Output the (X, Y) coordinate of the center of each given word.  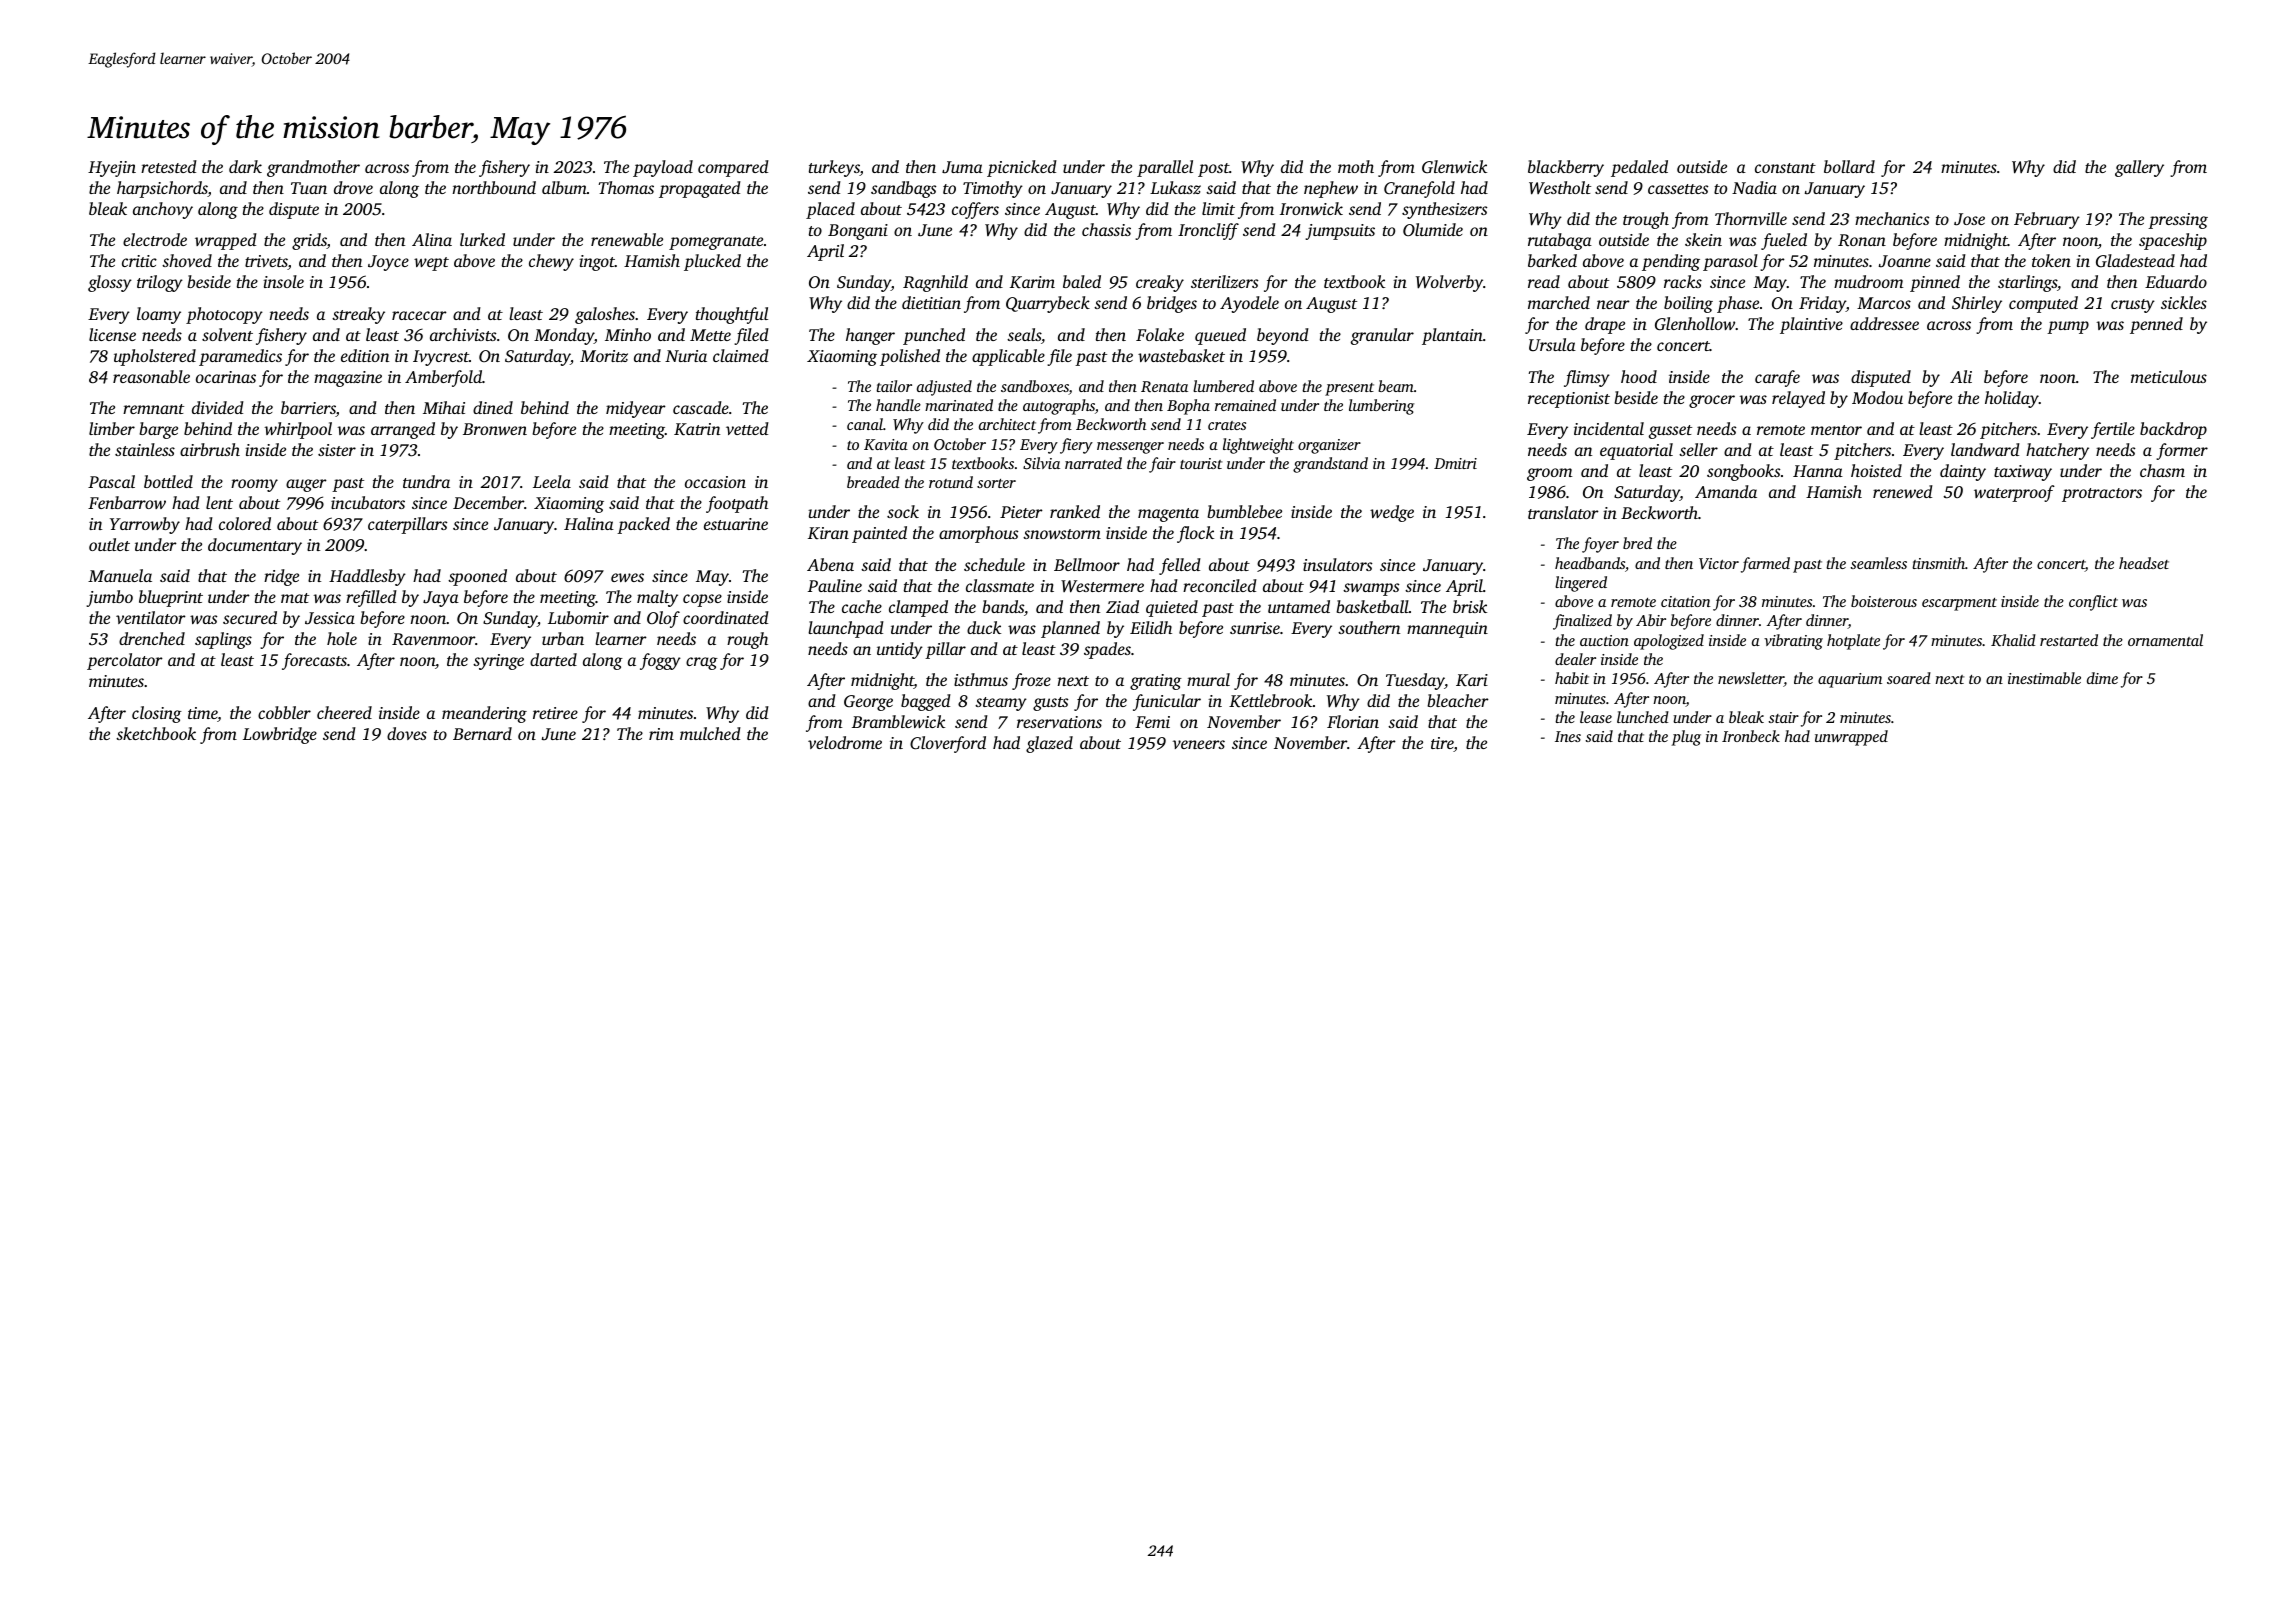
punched (934, 336)
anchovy (163, 210)
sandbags (903, 189)
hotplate (1853, 642)
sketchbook (156, 733)
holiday (2012, 399)
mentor (1836, 430)
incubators (368, 502)
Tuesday (1415, 681)
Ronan (1862, 240)
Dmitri (1455, 463)
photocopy (224, 315)
